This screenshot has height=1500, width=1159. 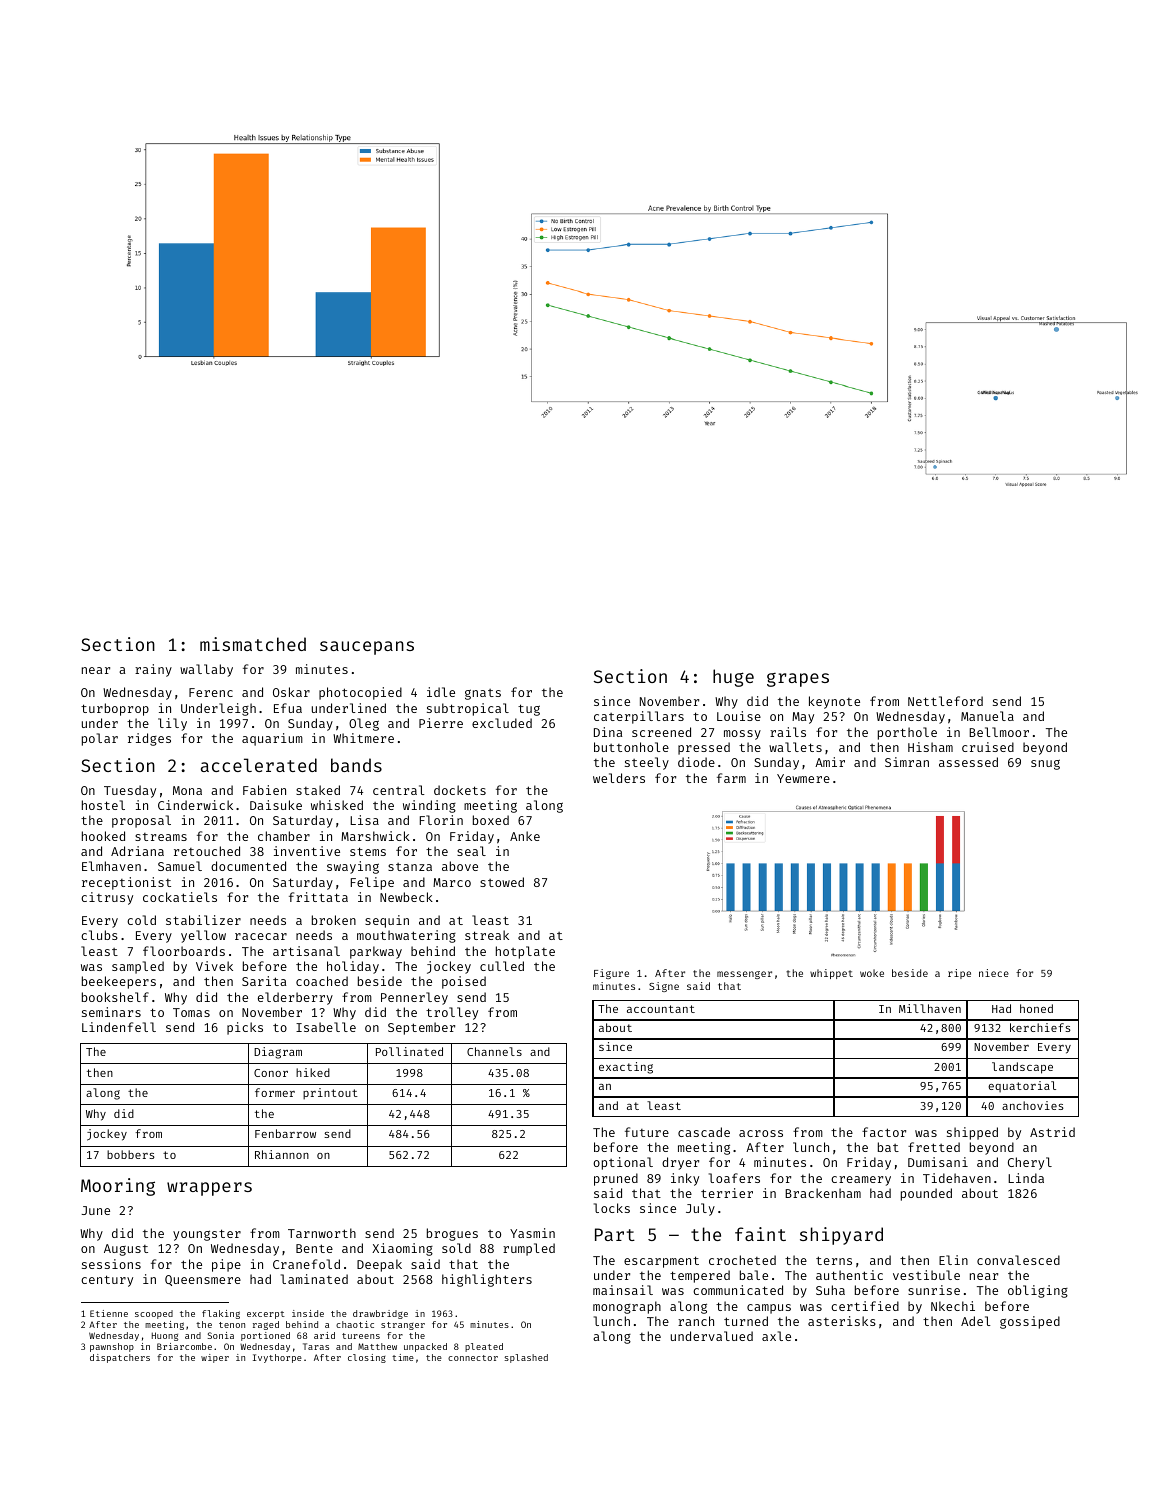 I want to click on Newbeck, so click(x=406, y=897).
